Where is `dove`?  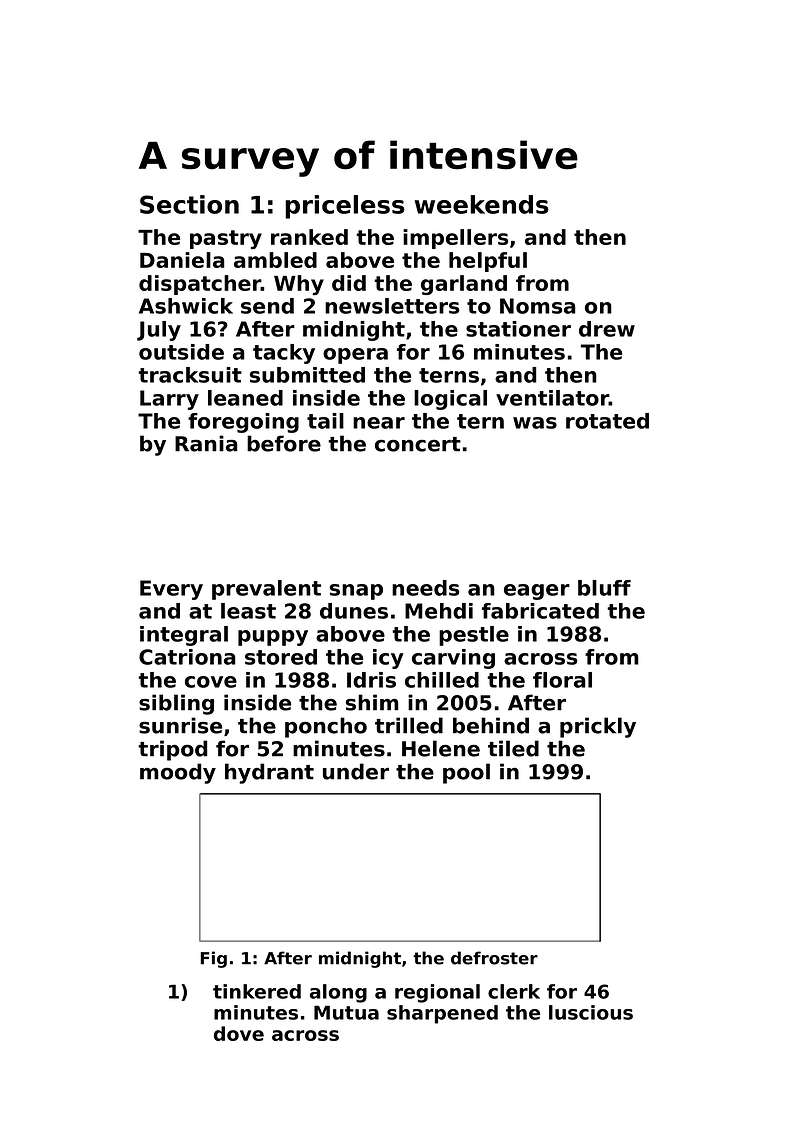 dove is located at coordinates (239, 1033).
